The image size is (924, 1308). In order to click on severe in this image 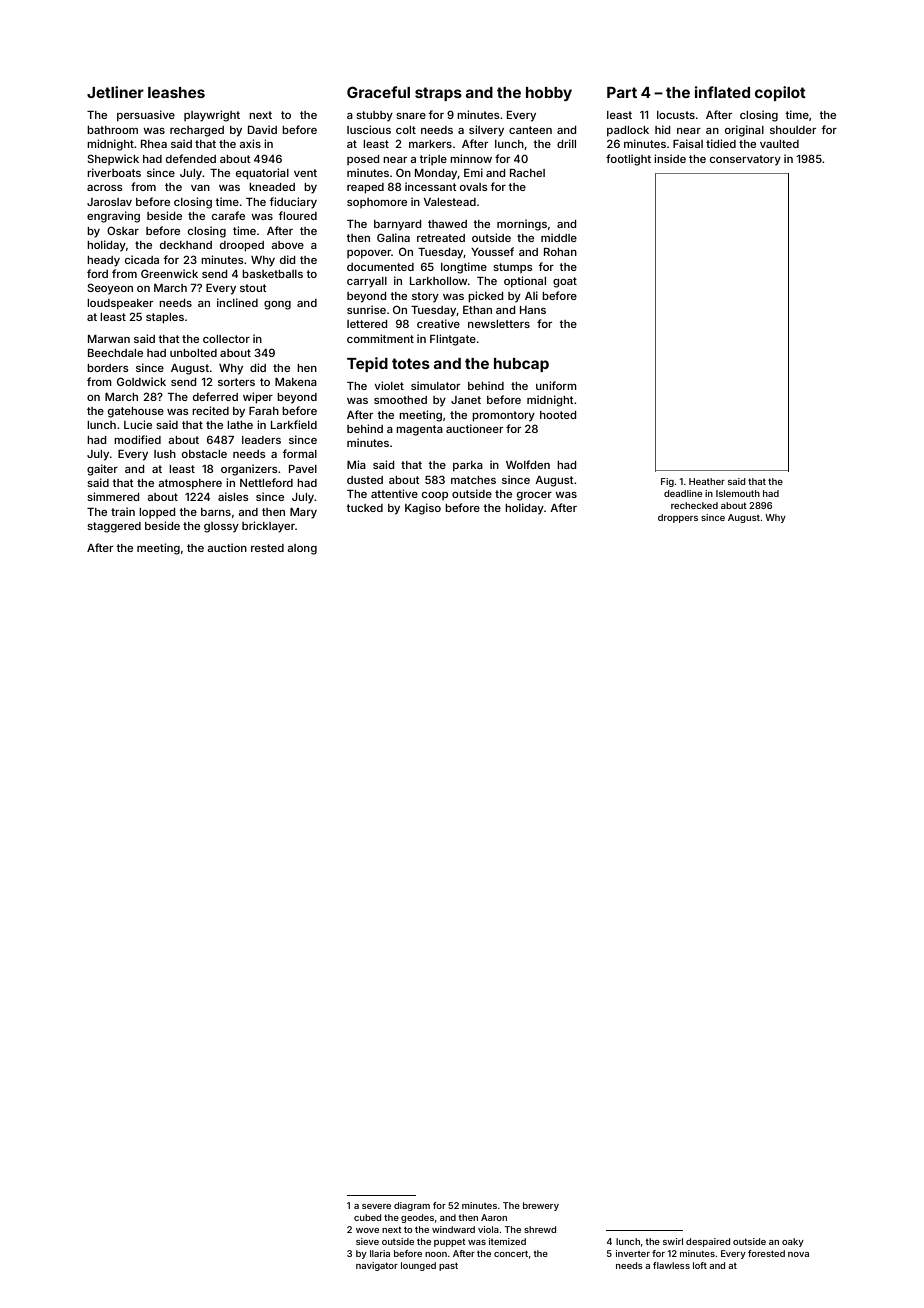, I will do `click(376, 1206)`.
